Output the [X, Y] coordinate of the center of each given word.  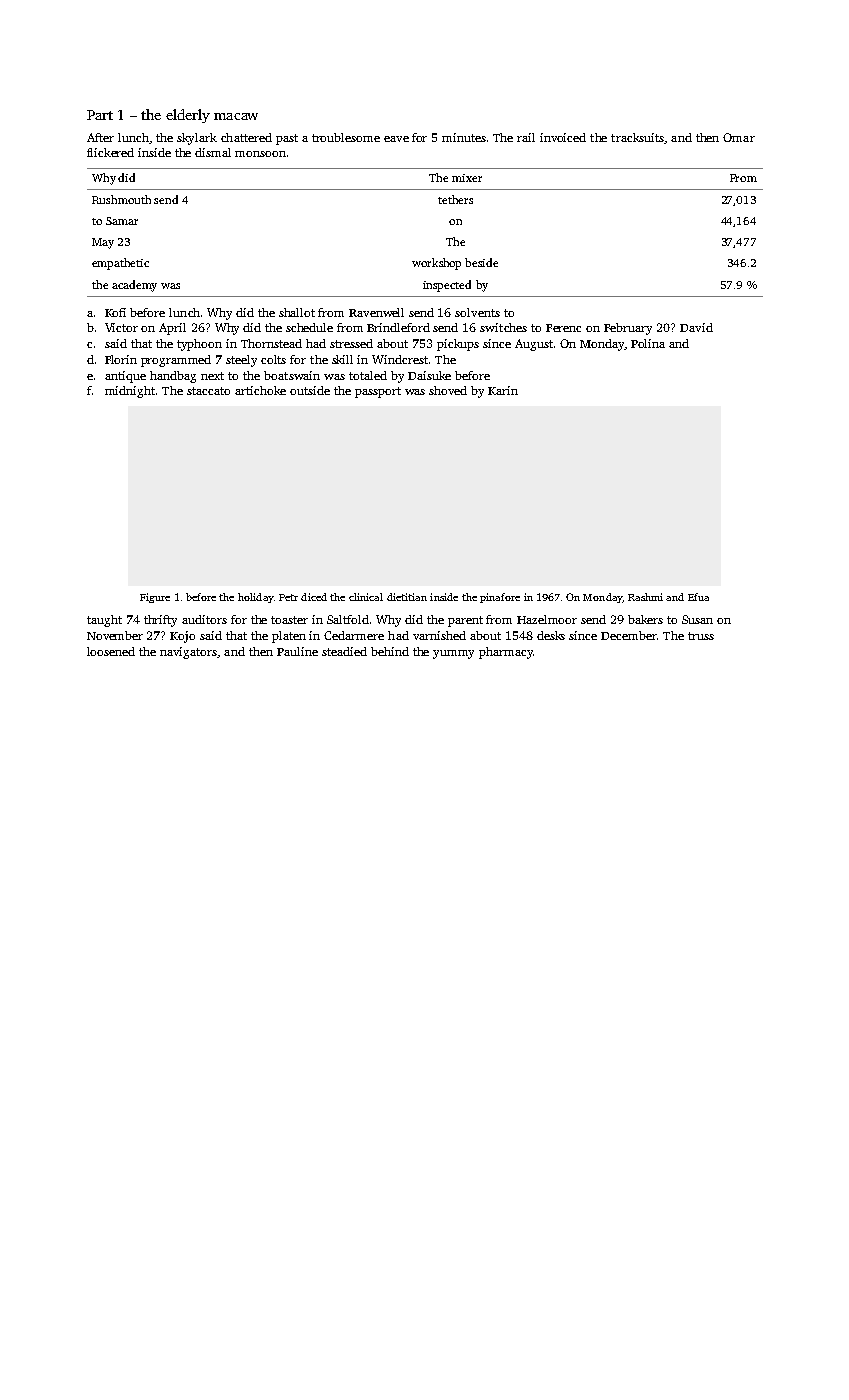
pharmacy [506, 653]
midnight [130, 392]
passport [378, 392]
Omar [739, 137]
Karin [503, 390]
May [103, 243]
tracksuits [637, 137]
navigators [188, 653]
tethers [455, 199]
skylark [197, 139]
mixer [467, 178]
